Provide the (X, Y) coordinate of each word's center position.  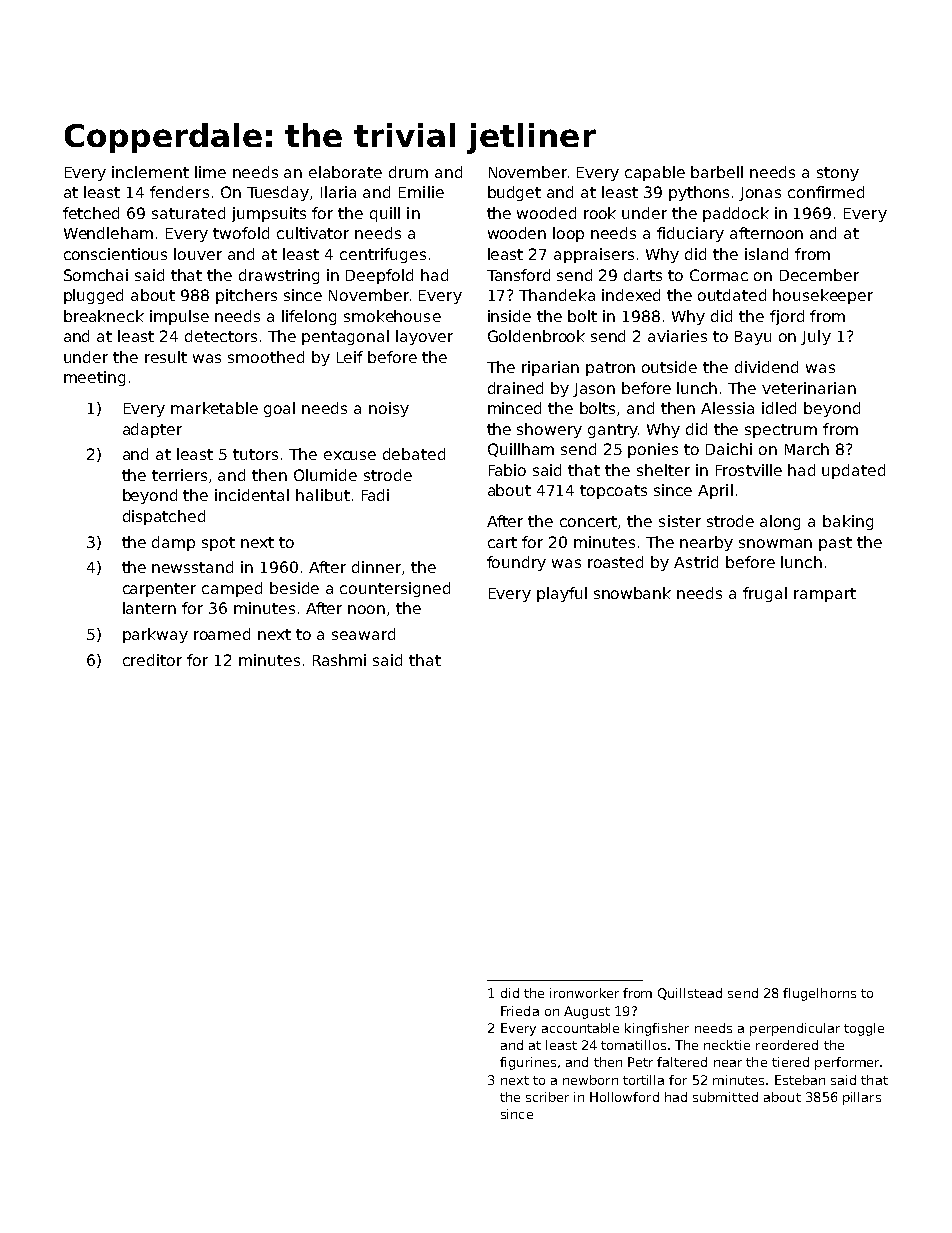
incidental (252, 495)
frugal (765, 594)
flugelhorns (819, 994)
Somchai (96, 275)
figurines (528, 1063)
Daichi (729, 449)
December (819, 275)
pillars (862, 1098)
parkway (155, 635)
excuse (350, 455)
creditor (152, 660)
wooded (546, 213)
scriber (547, 1097)
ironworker (584, 993)
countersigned (395, 589)
